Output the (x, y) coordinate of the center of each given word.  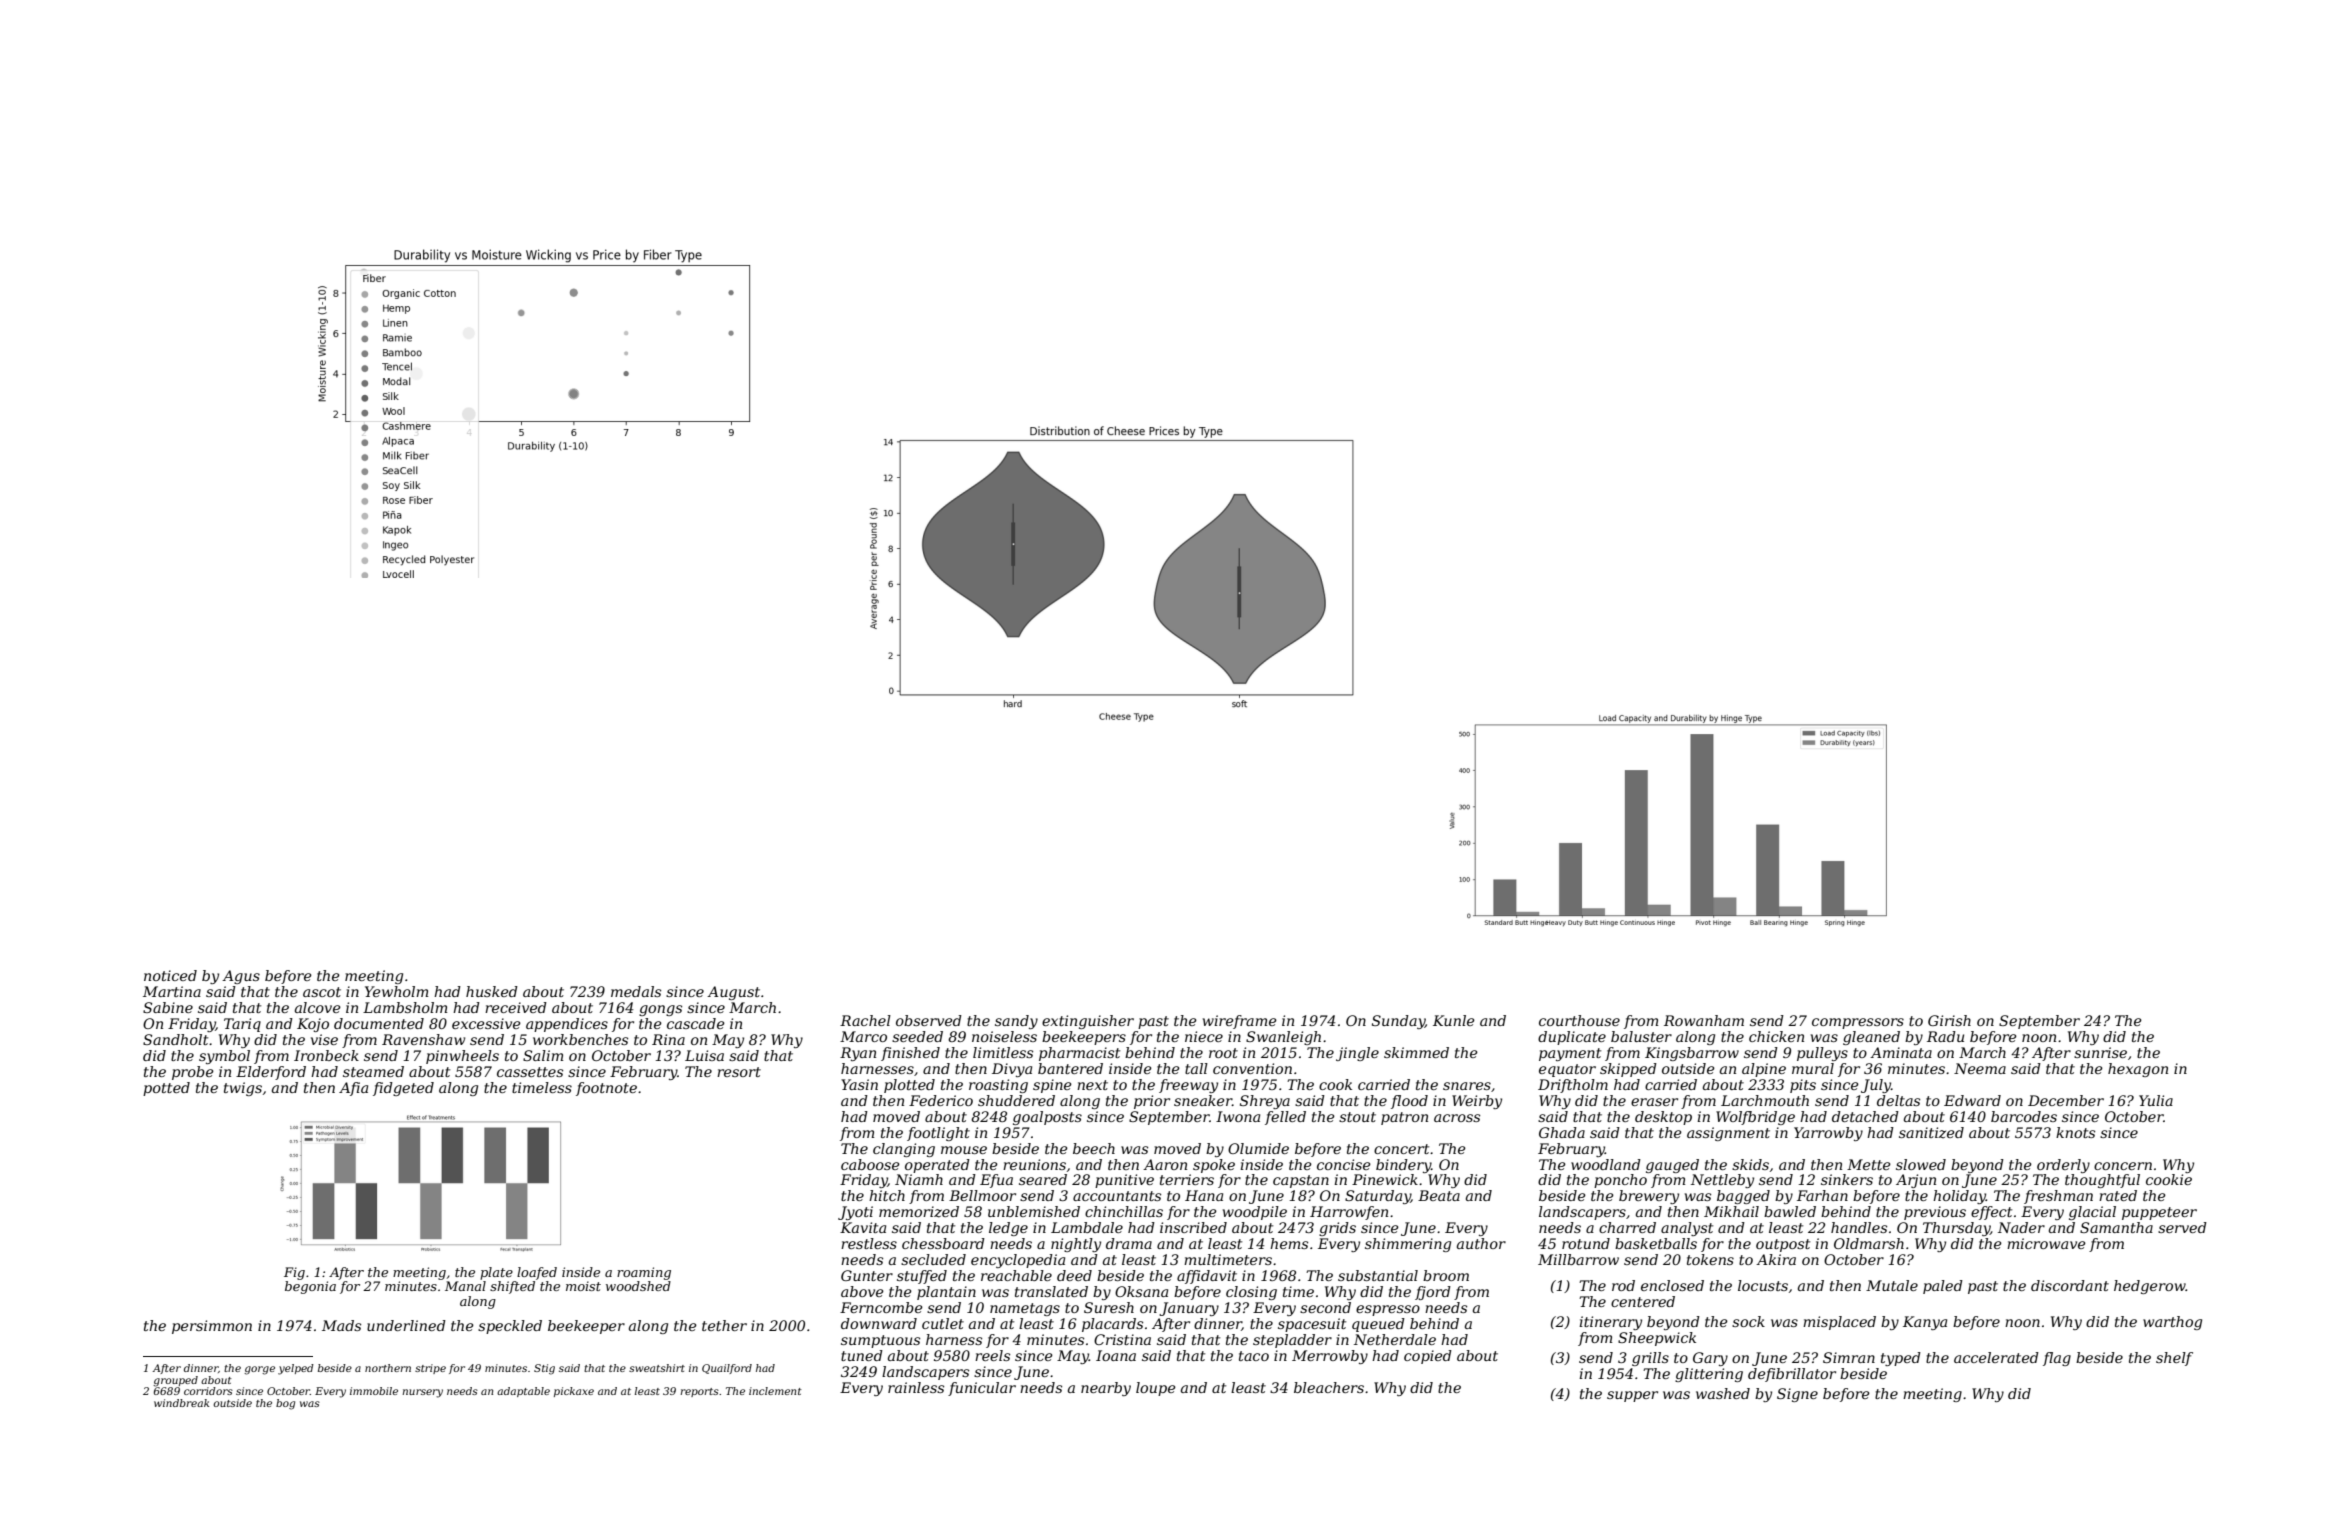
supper (1632, 1396)
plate (496, 1273)
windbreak (181, 1403)
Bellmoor (982, 1195)
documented (379, 1023)
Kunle (1454, 1020)
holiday (1959, 1197)
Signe (1797, 1395)
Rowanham (1704, 1020)
